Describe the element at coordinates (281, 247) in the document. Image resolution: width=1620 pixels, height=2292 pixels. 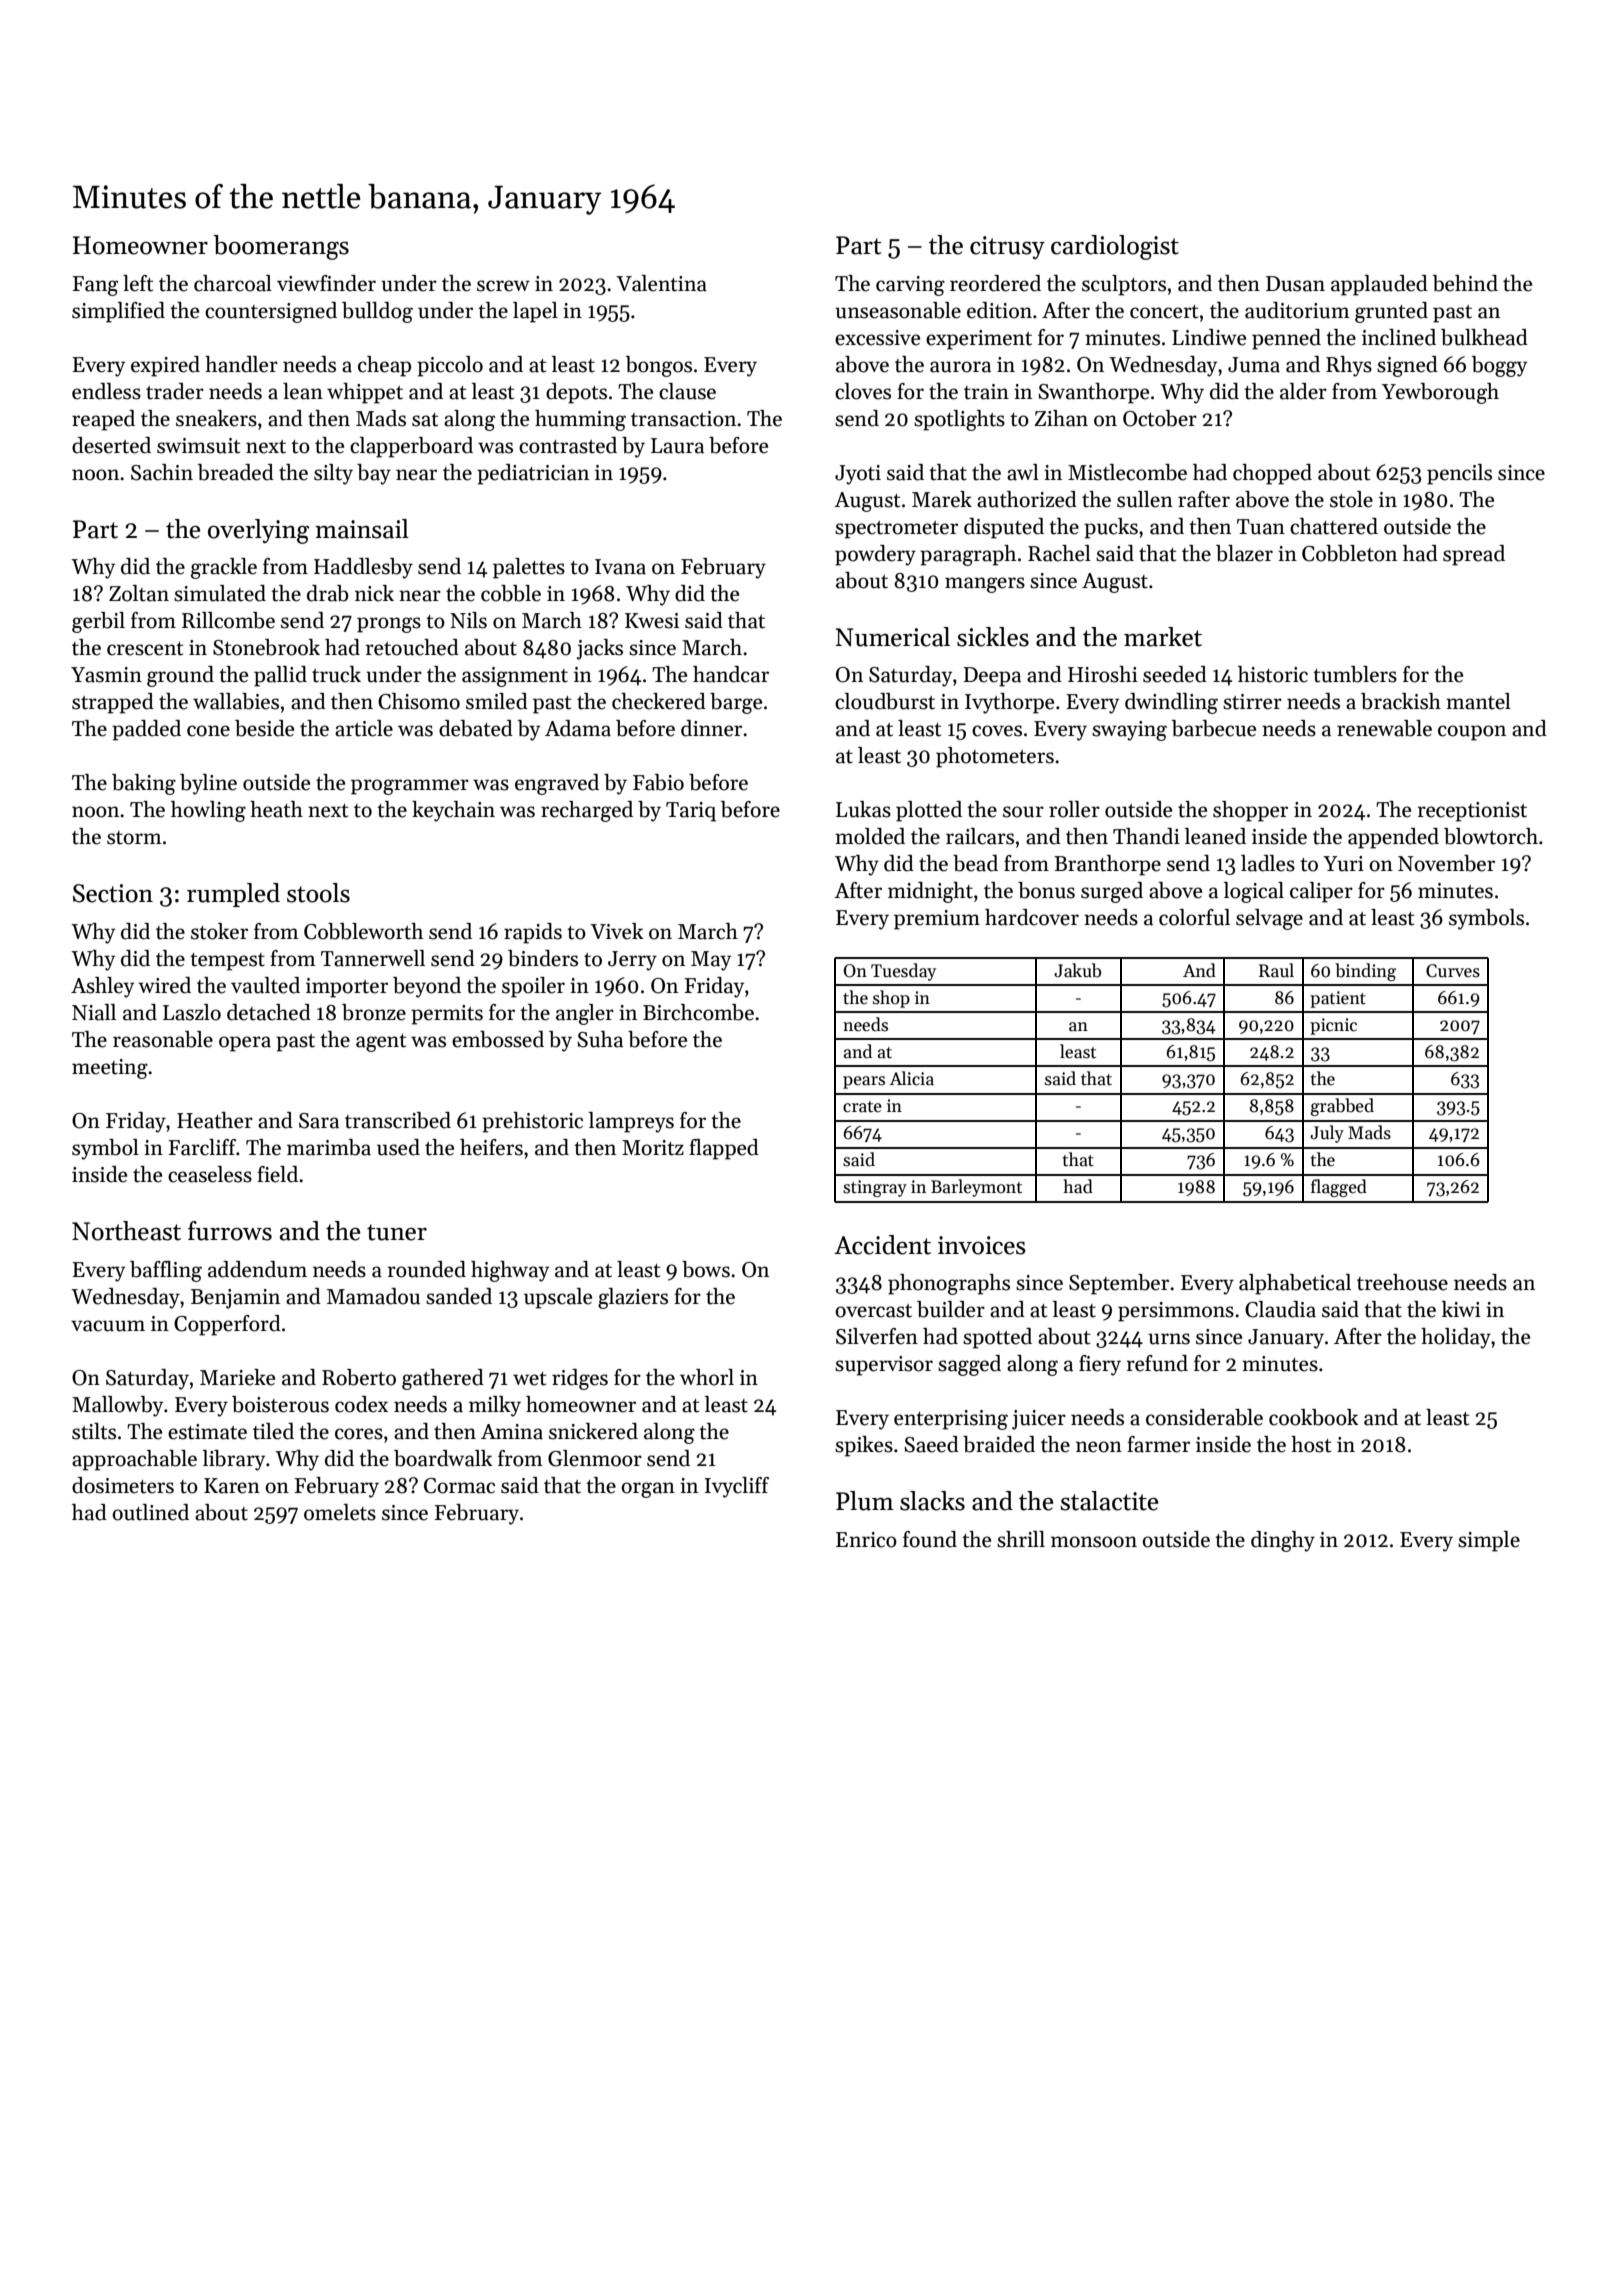
I see `boomerangs` at that location.
